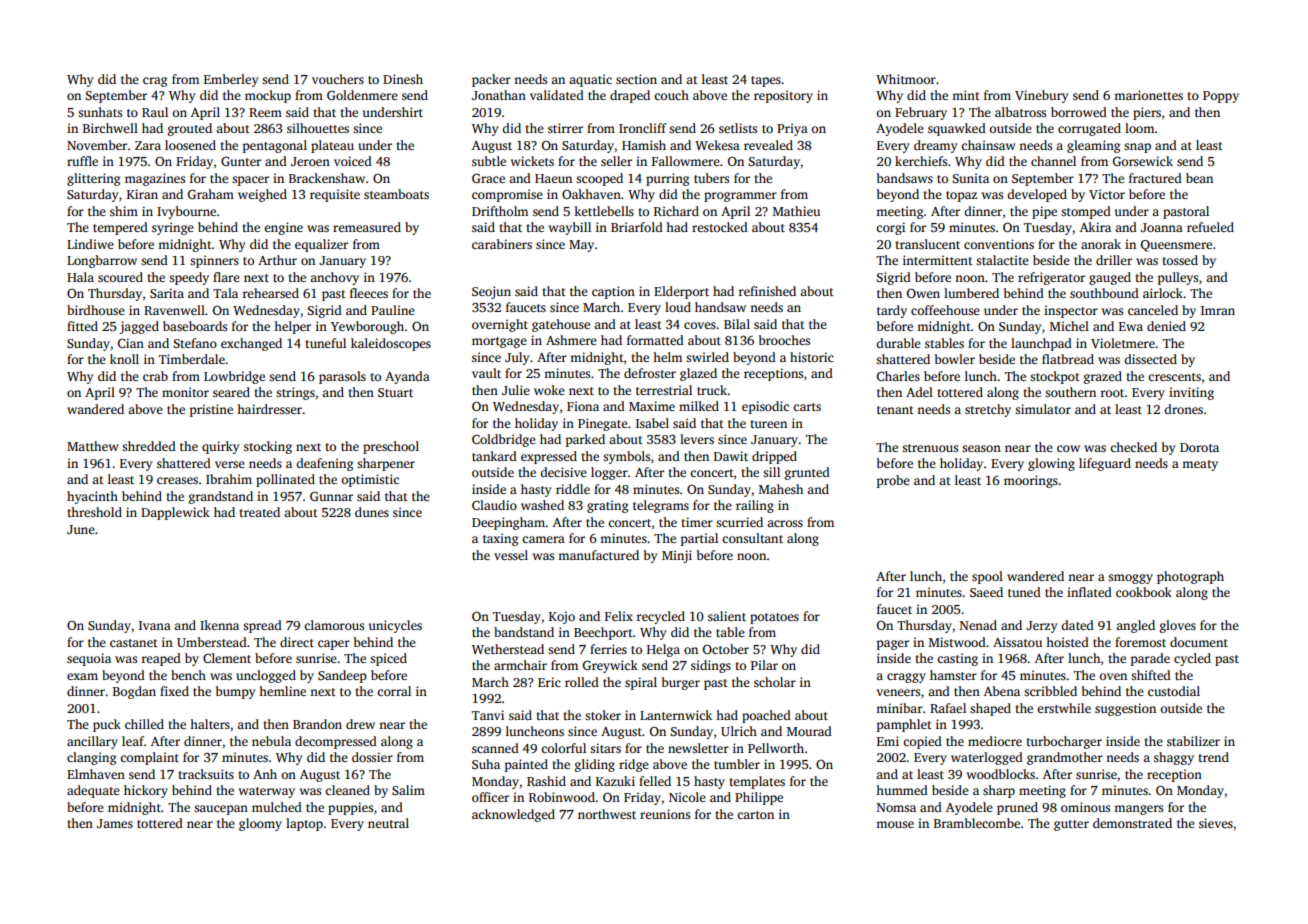 The height and width of the screenshot is (924, 1308). What do you see at coordinates (491, 80) in the screenshot?
I see `packer` at bounding box center [491, 80].
